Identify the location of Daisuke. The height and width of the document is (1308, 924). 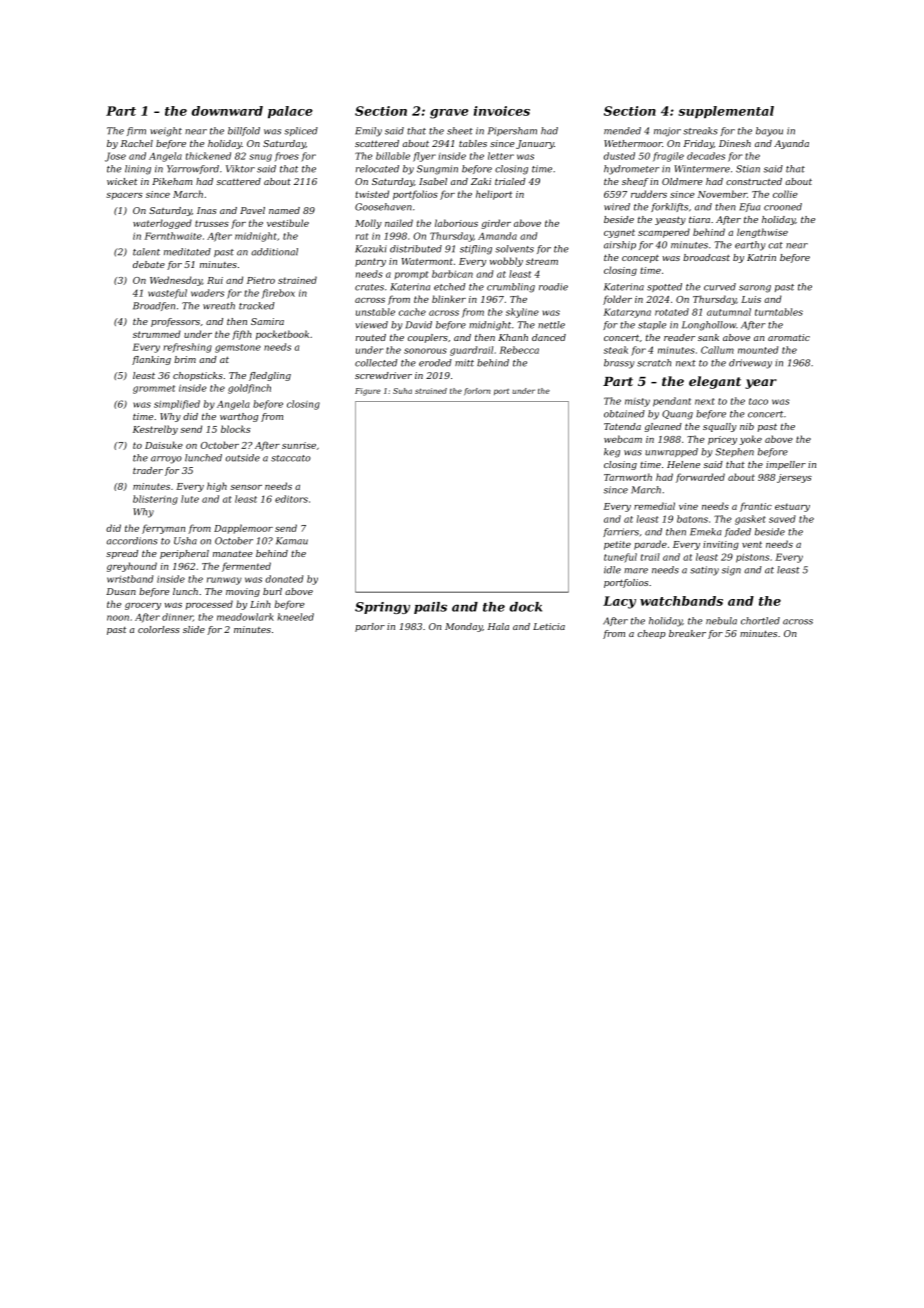
(164, 445).
